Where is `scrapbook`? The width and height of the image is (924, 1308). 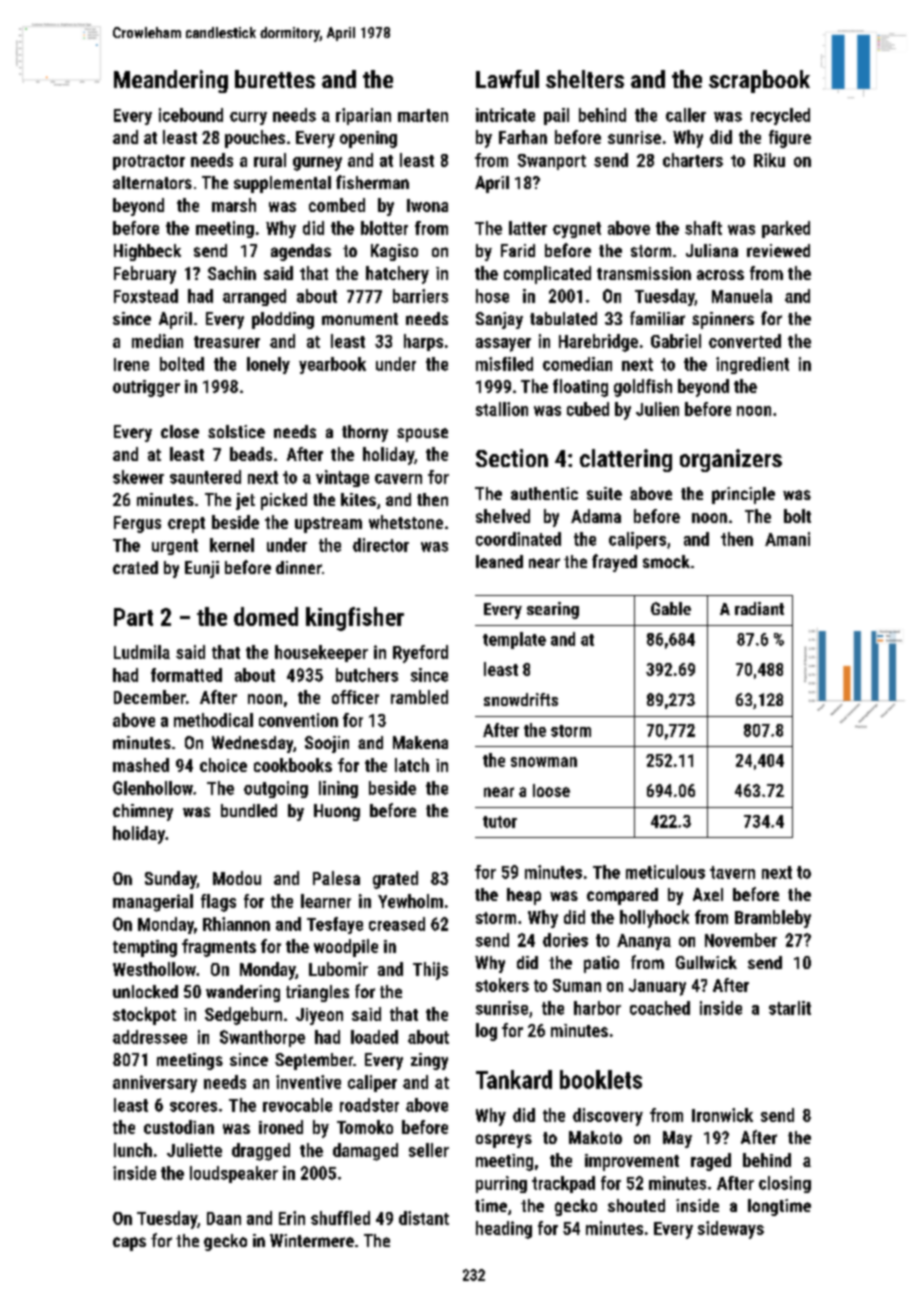 scrapbook is located at coordinates (759, 81).
